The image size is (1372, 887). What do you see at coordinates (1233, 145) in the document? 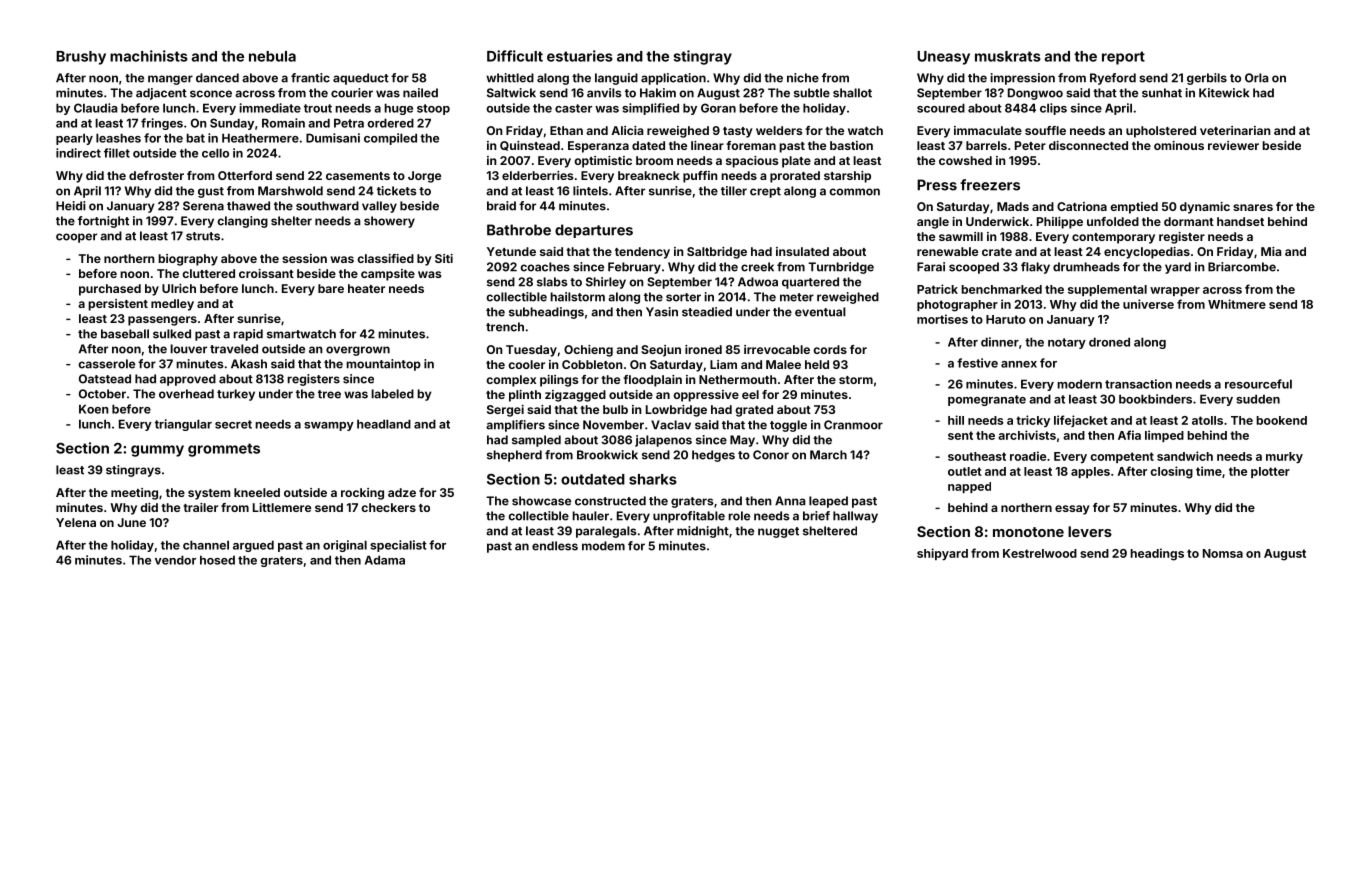
I see `reviewer` at bounding box center [1233, 145].
